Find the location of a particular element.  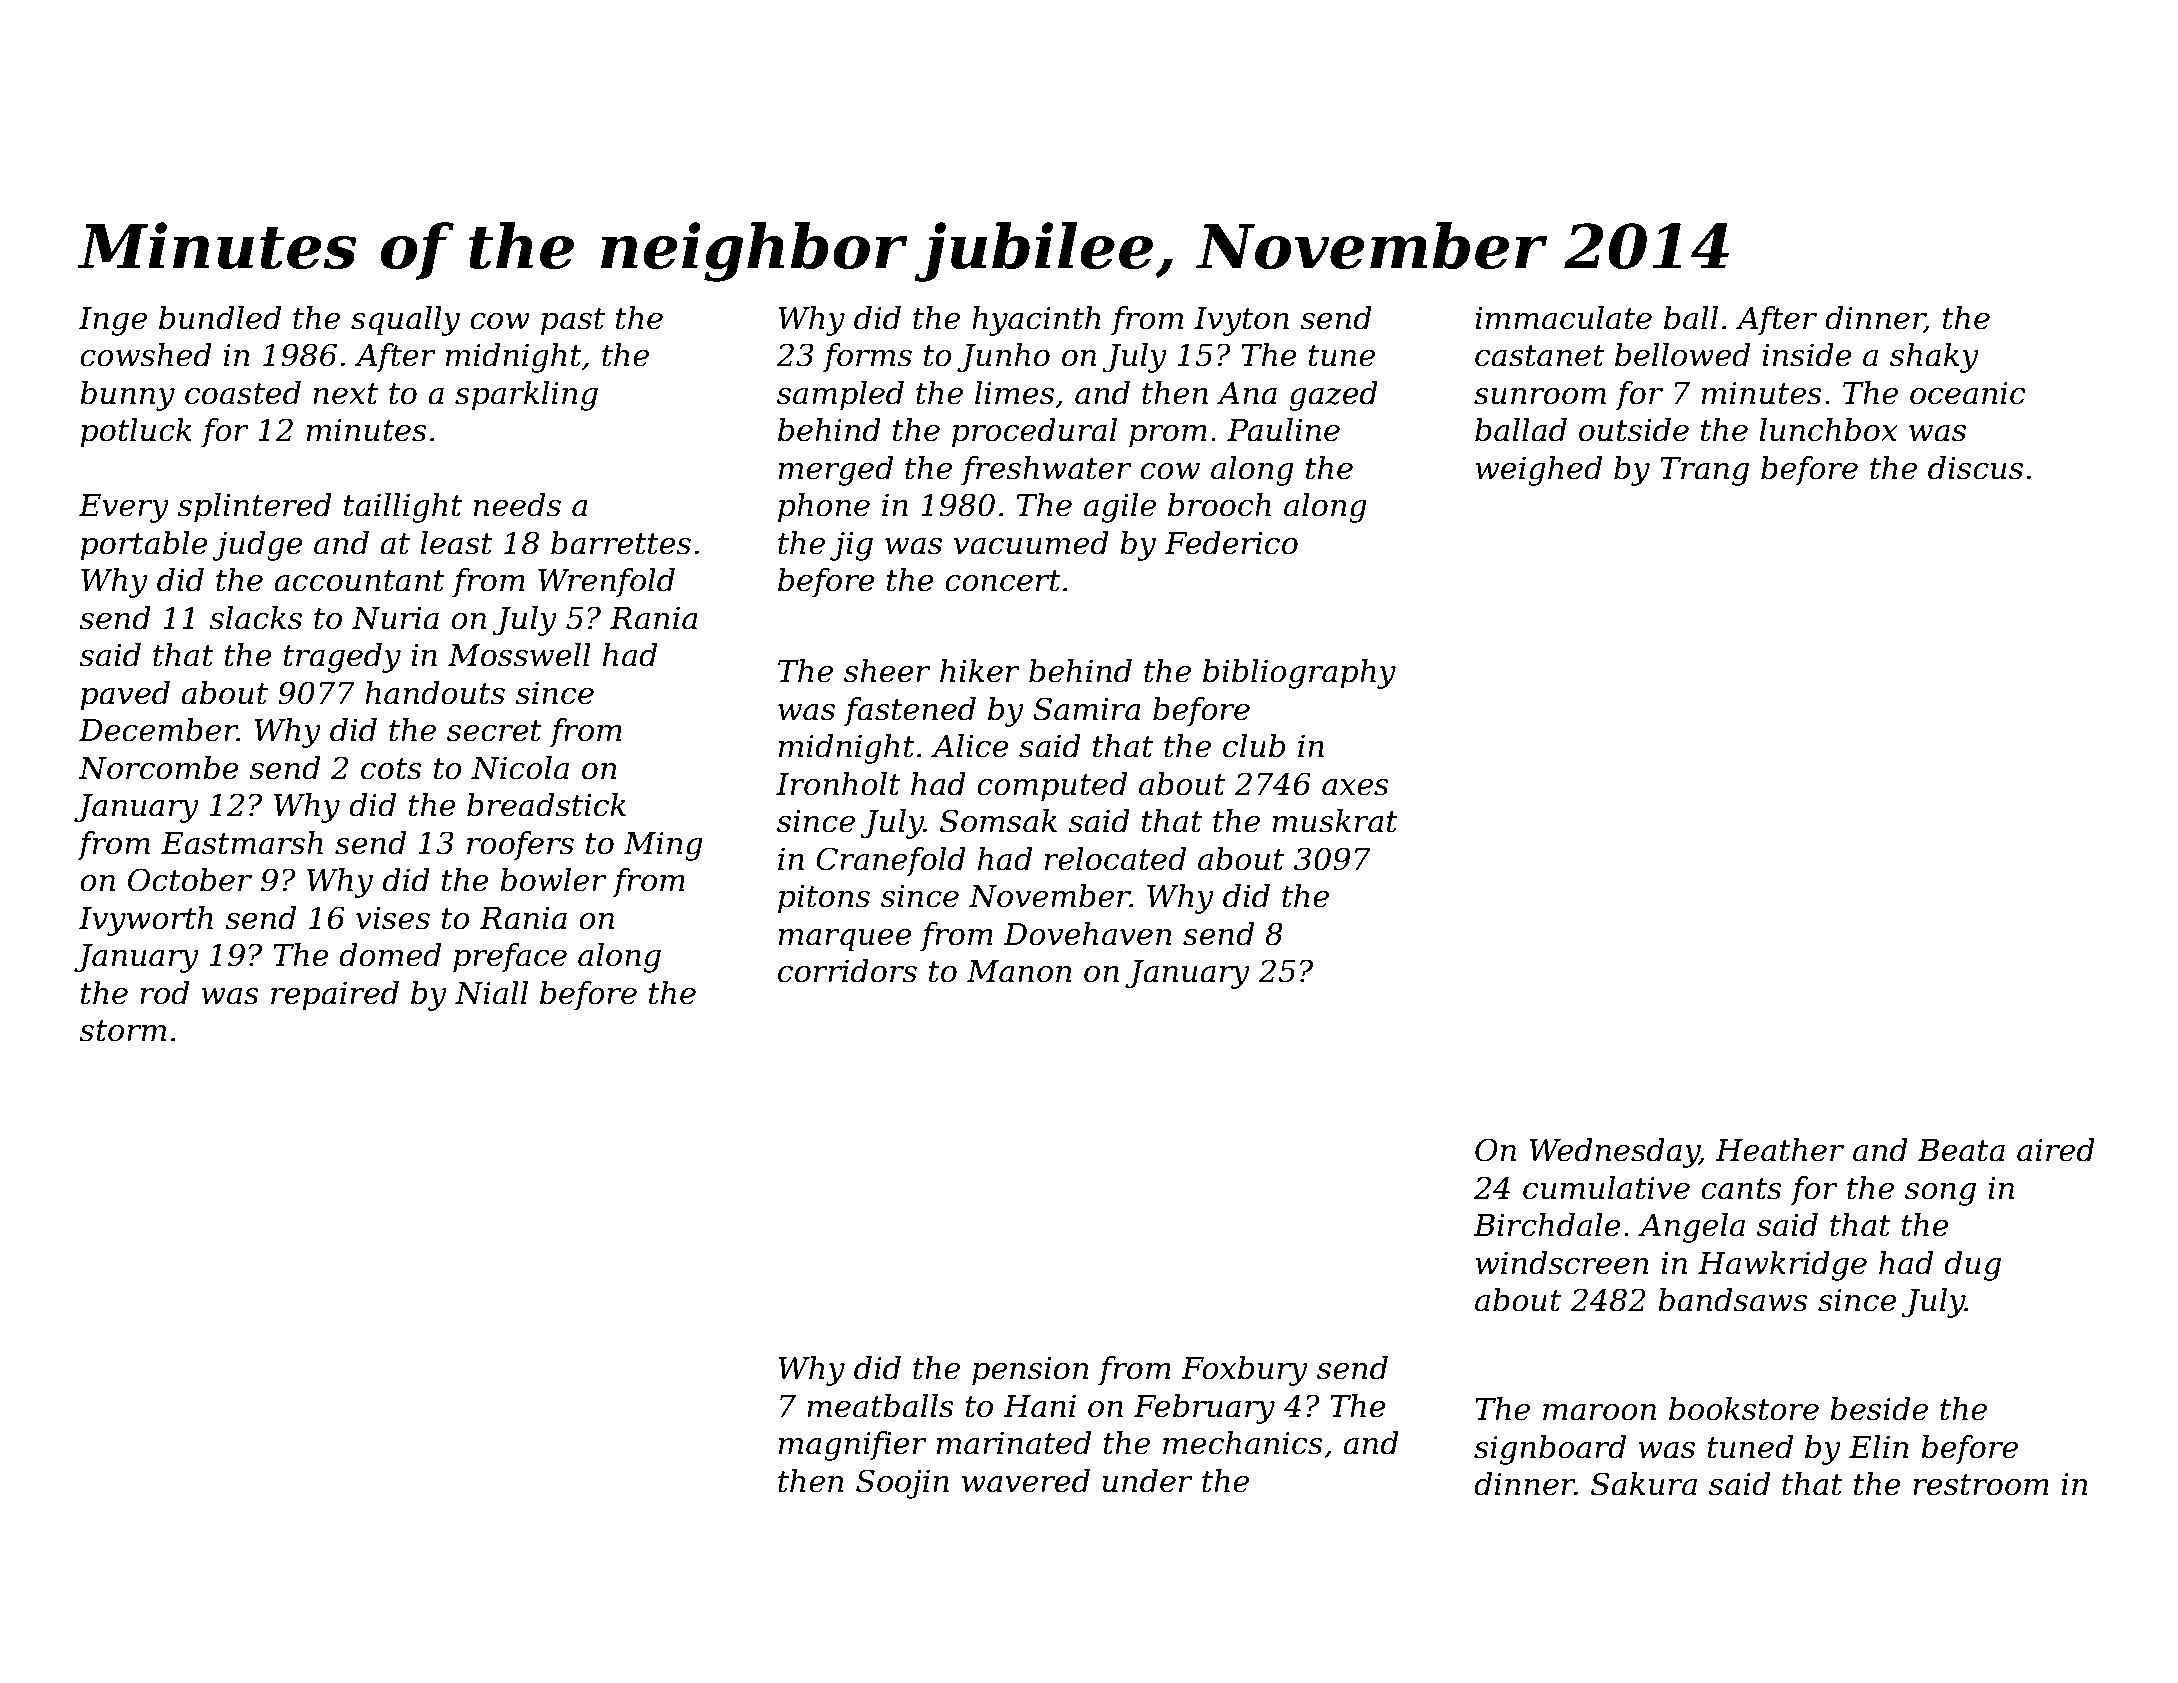

magnifier is located at coordinates (853, 1446).
